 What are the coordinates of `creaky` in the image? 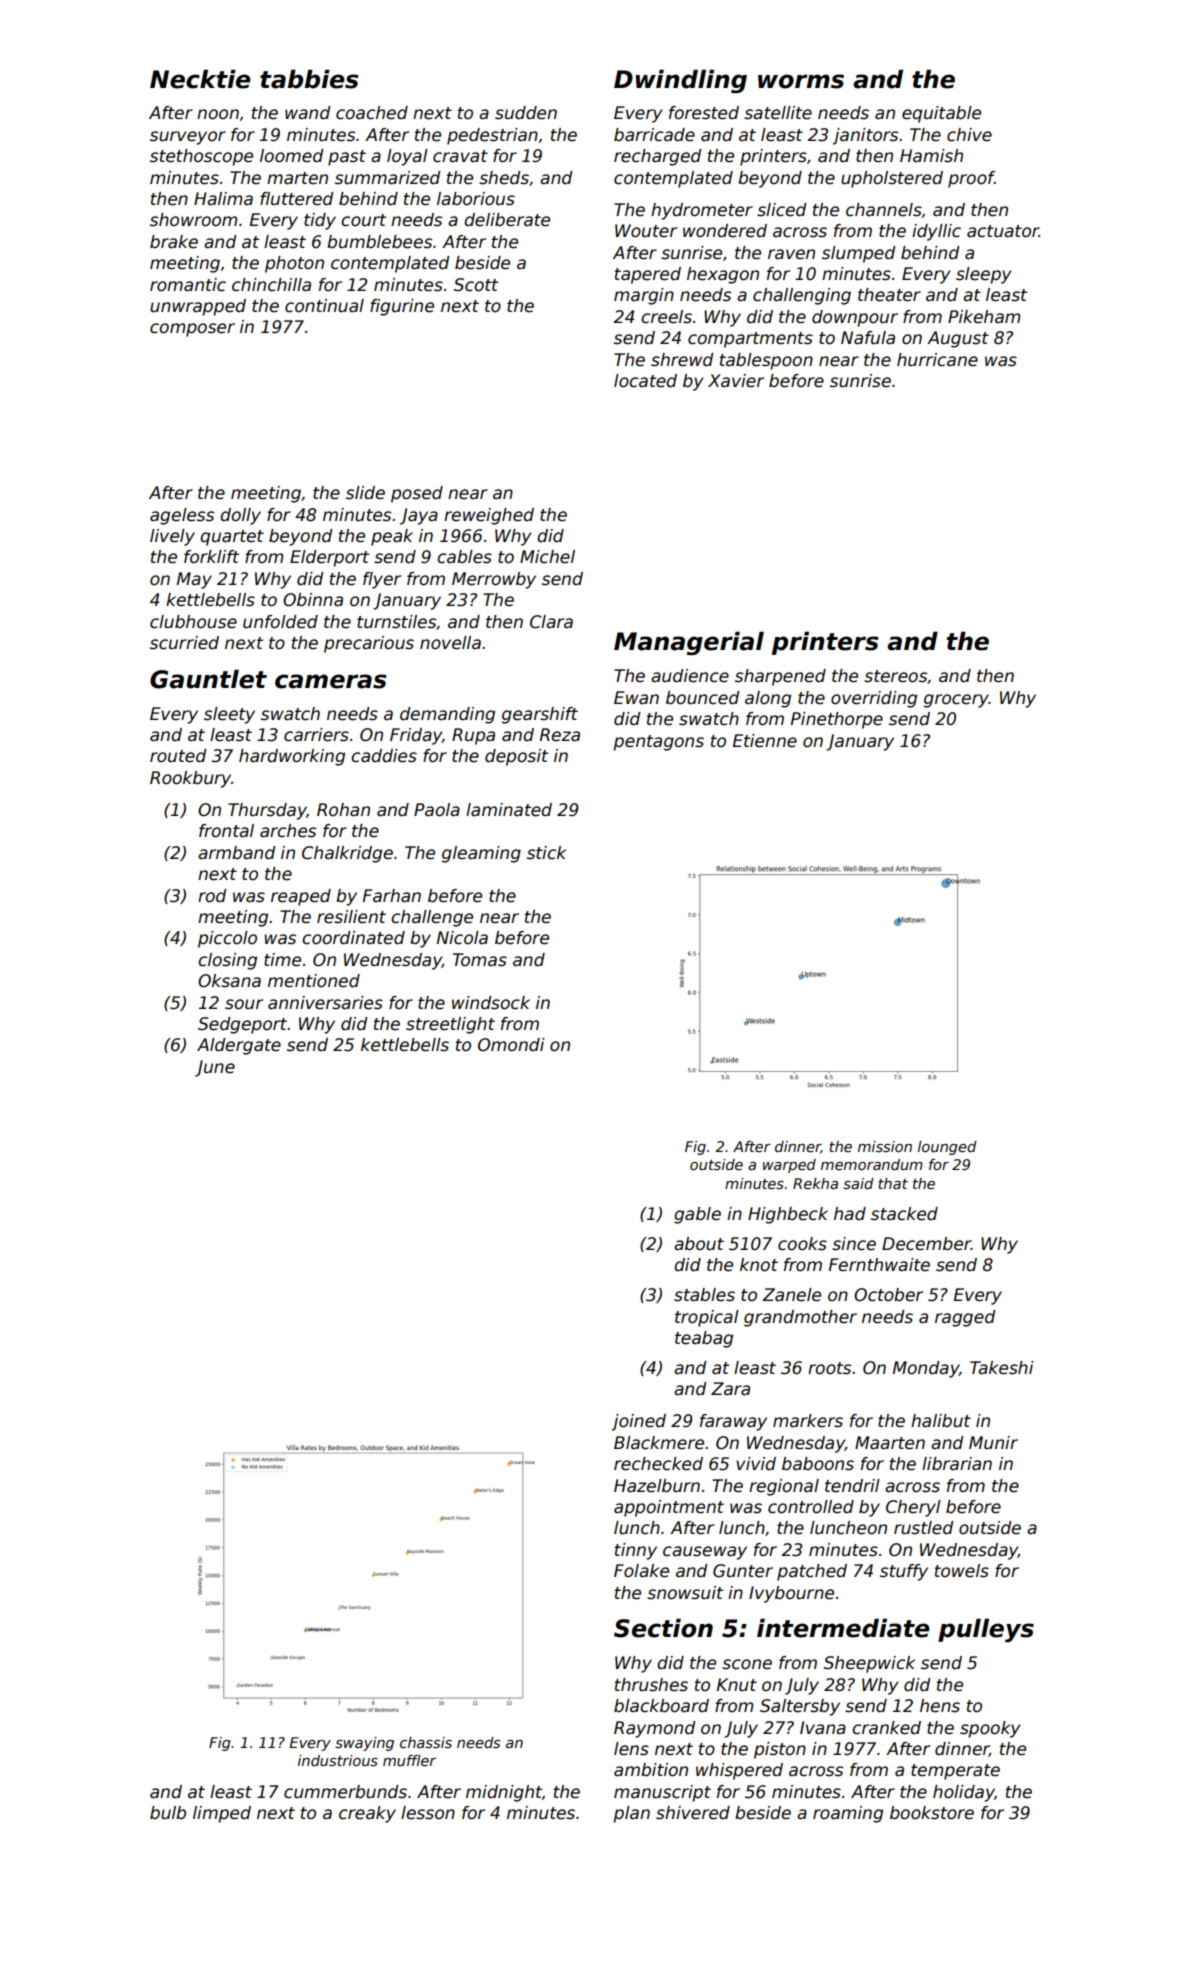 It's located at (367, 1814).
